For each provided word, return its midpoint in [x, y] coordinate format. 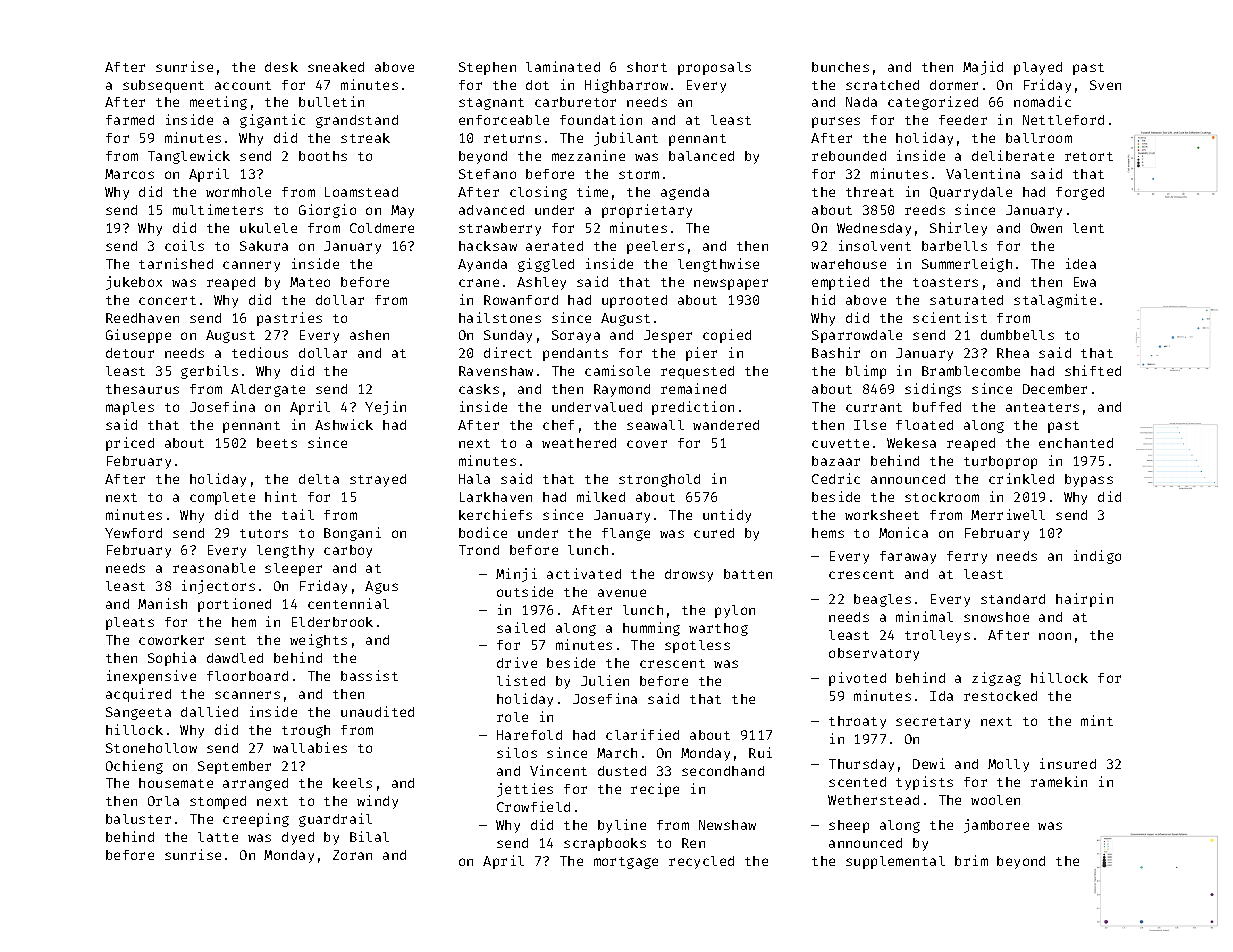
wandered [726, 425]
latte [218, 837]
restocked [1000, 696]
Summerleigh [967, 265]
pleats [130, 623]
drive [517, 662]
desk [281, 67]
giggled [546, 265]
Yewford [133, 533]
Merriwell [1008, 514]
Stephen [487, 68]
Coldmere [382, 228]
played [1038, 68]
